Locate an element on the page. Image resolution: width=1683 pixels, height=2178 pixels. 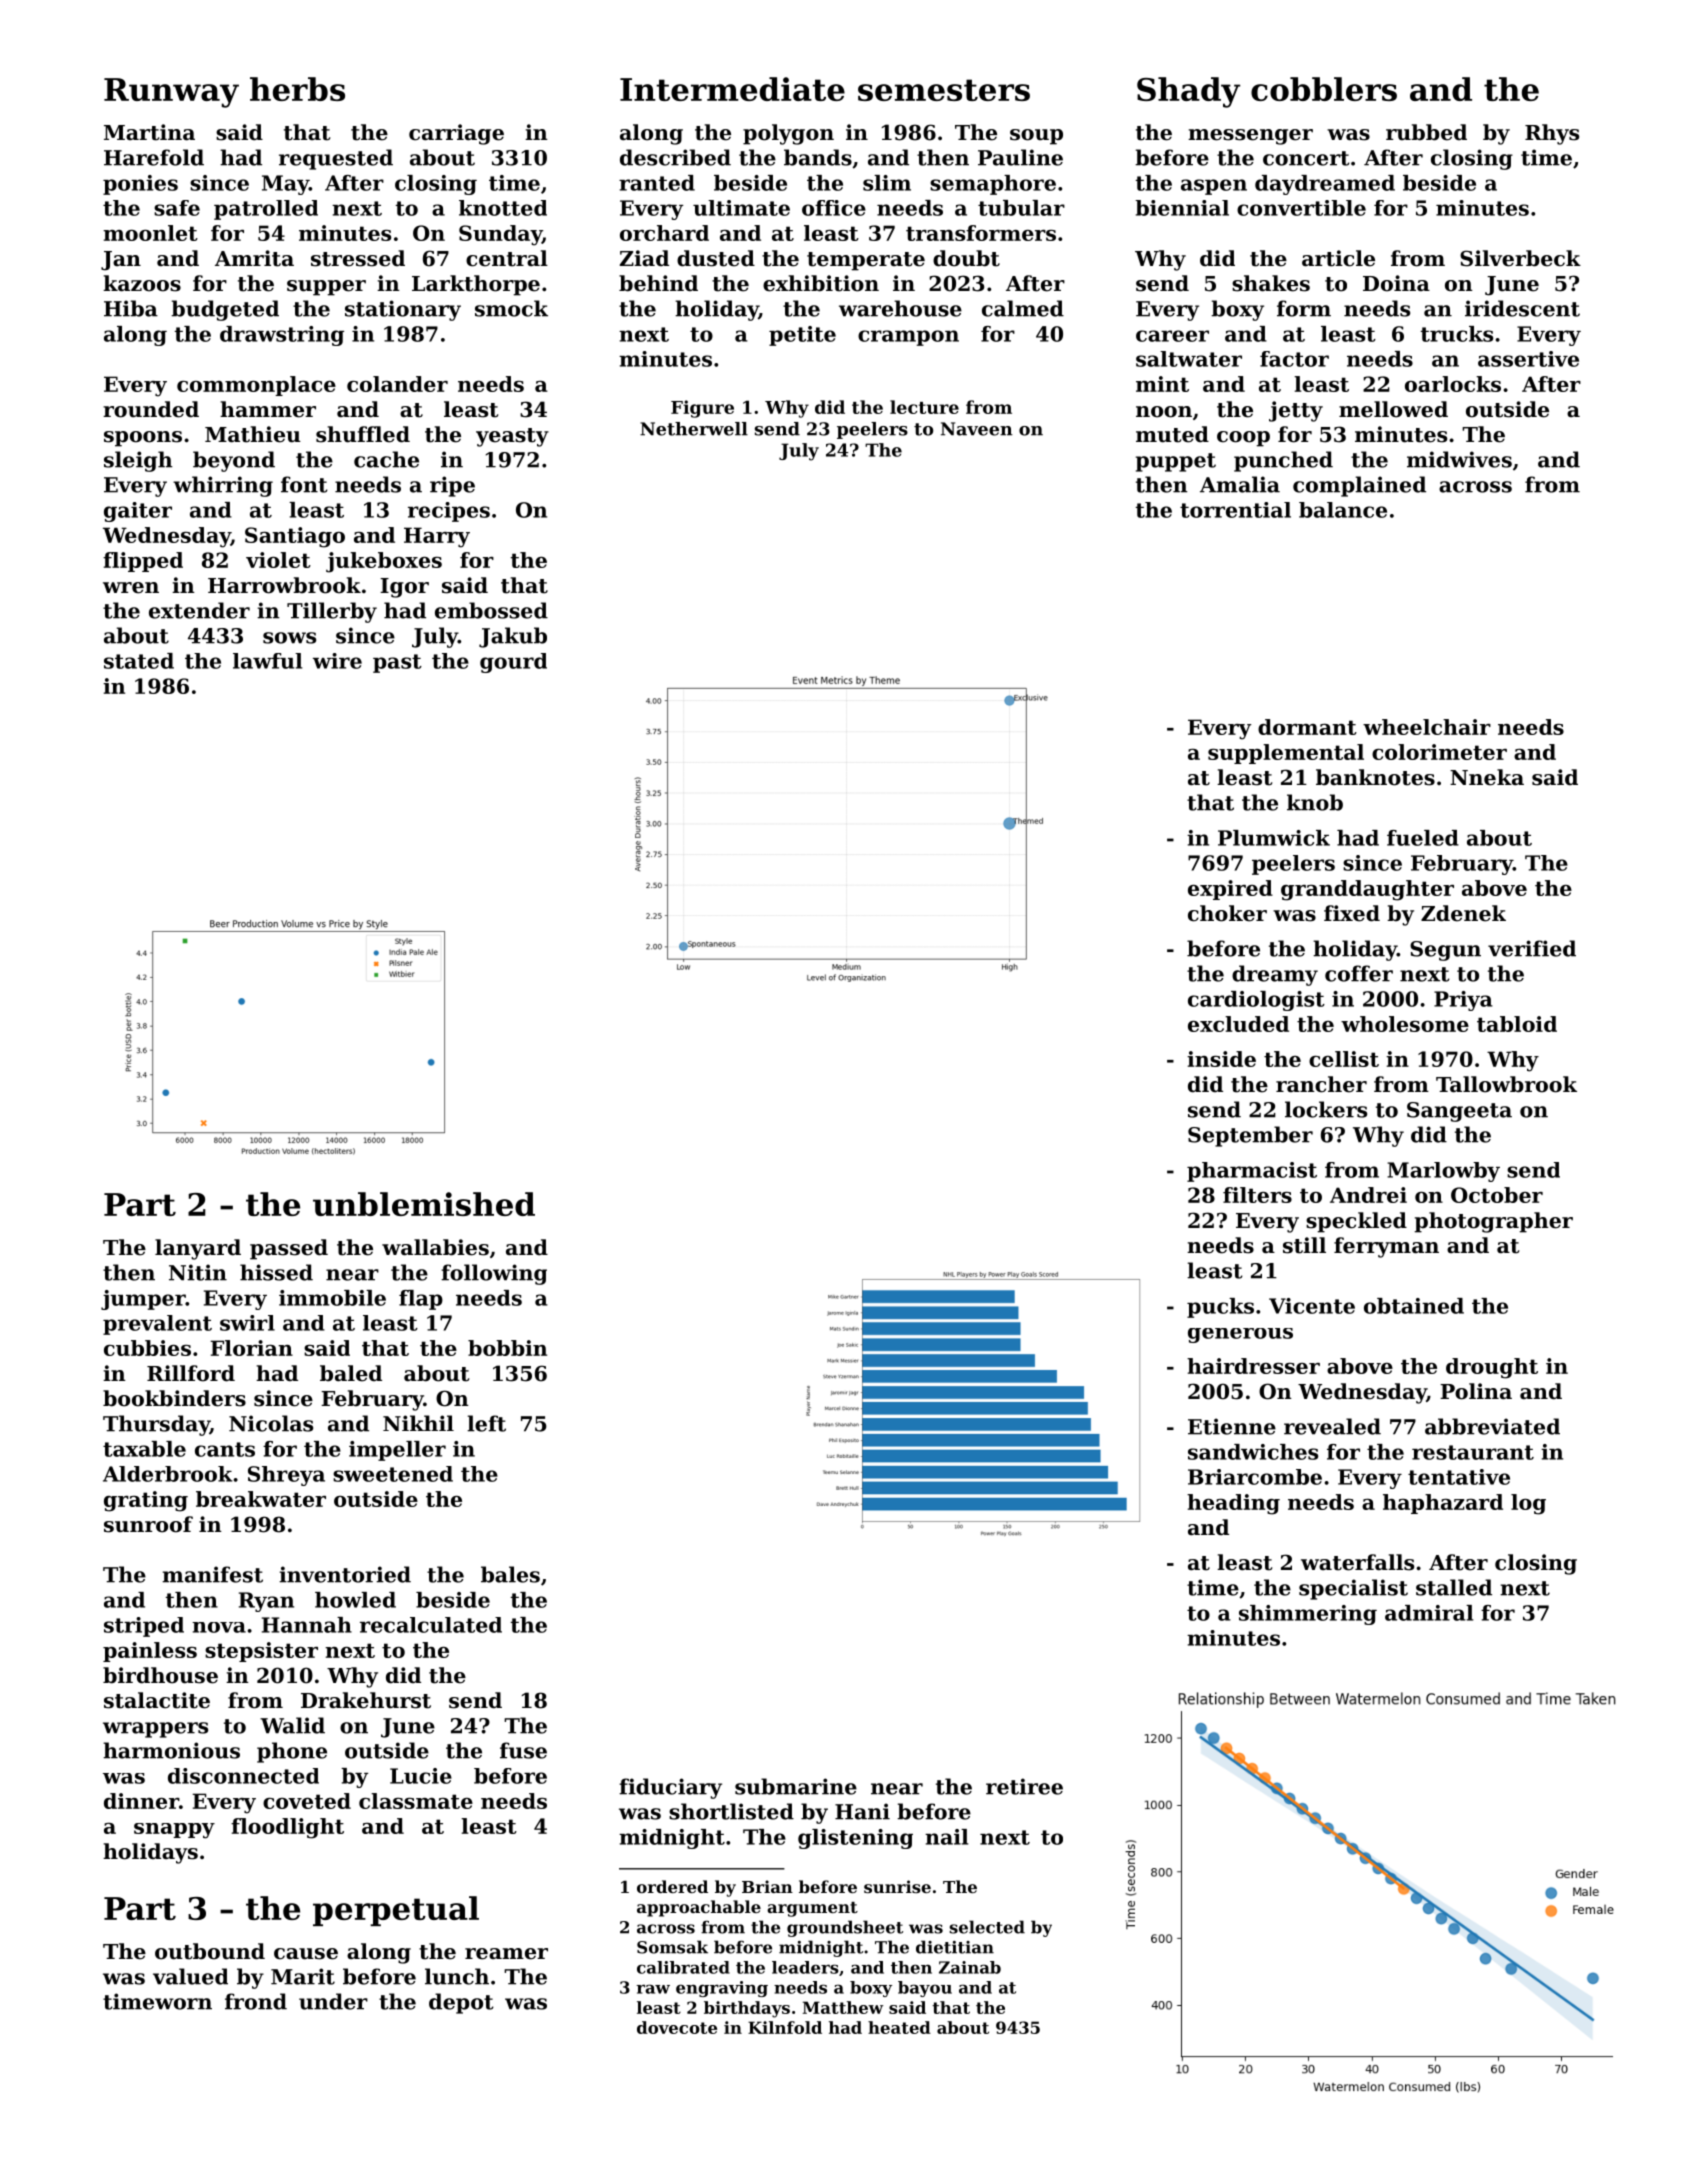
rounded is located at coordinates (151, 409).
